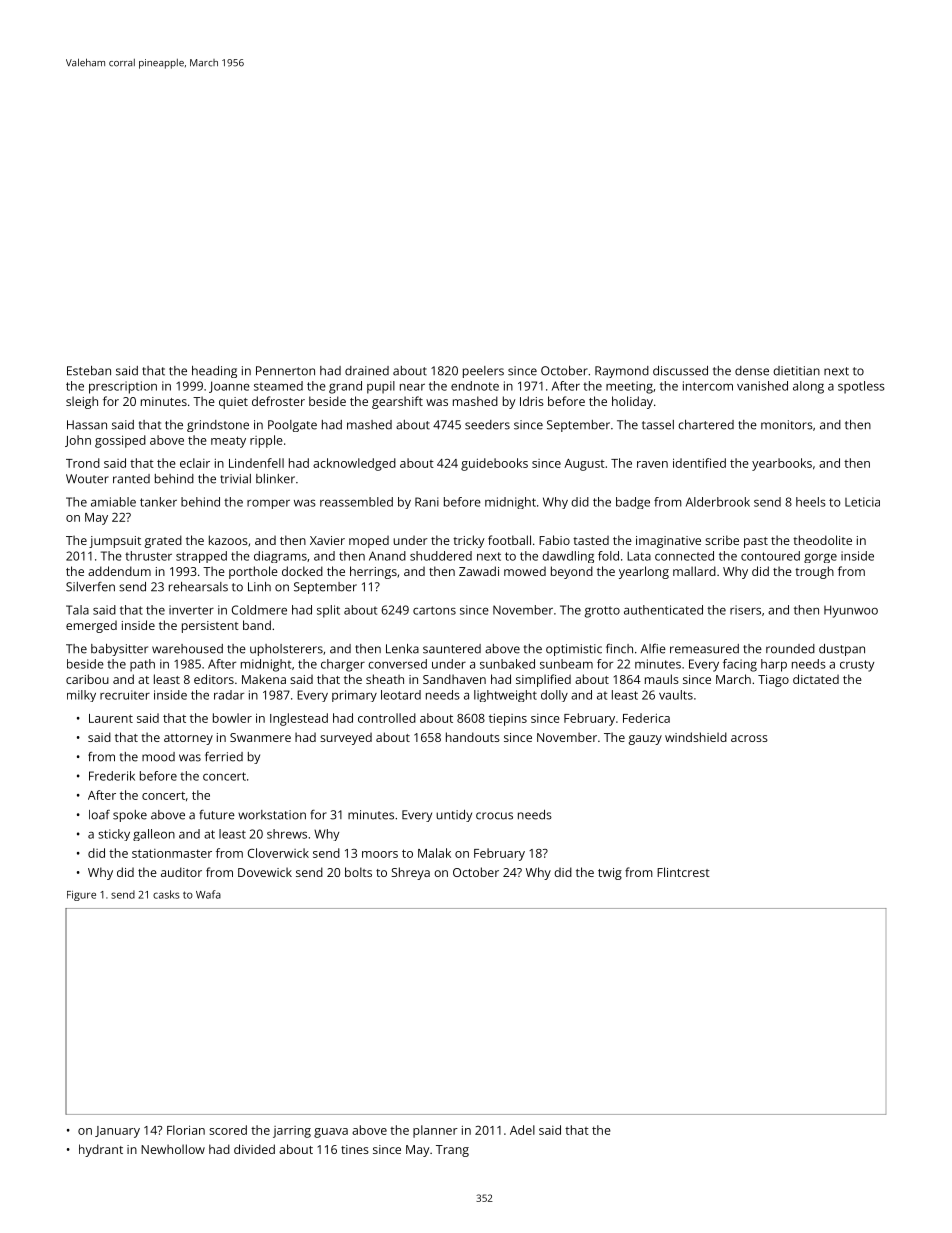 This screenshot has width=952, height=1233. I want to click on grotto, so click(602, 612).
